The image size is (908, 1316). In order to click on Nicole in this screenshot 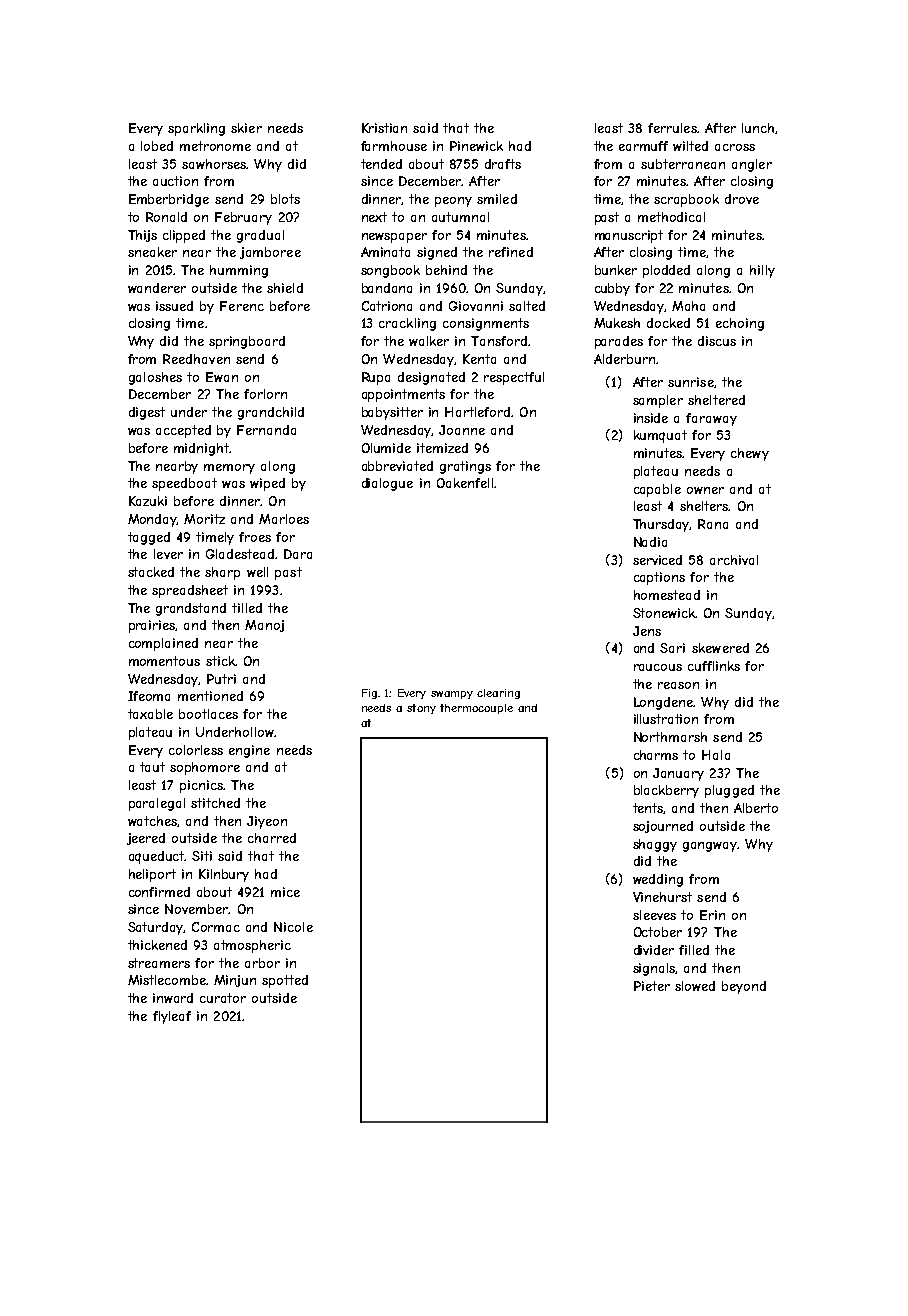, I will do `click(293, 927)`.
